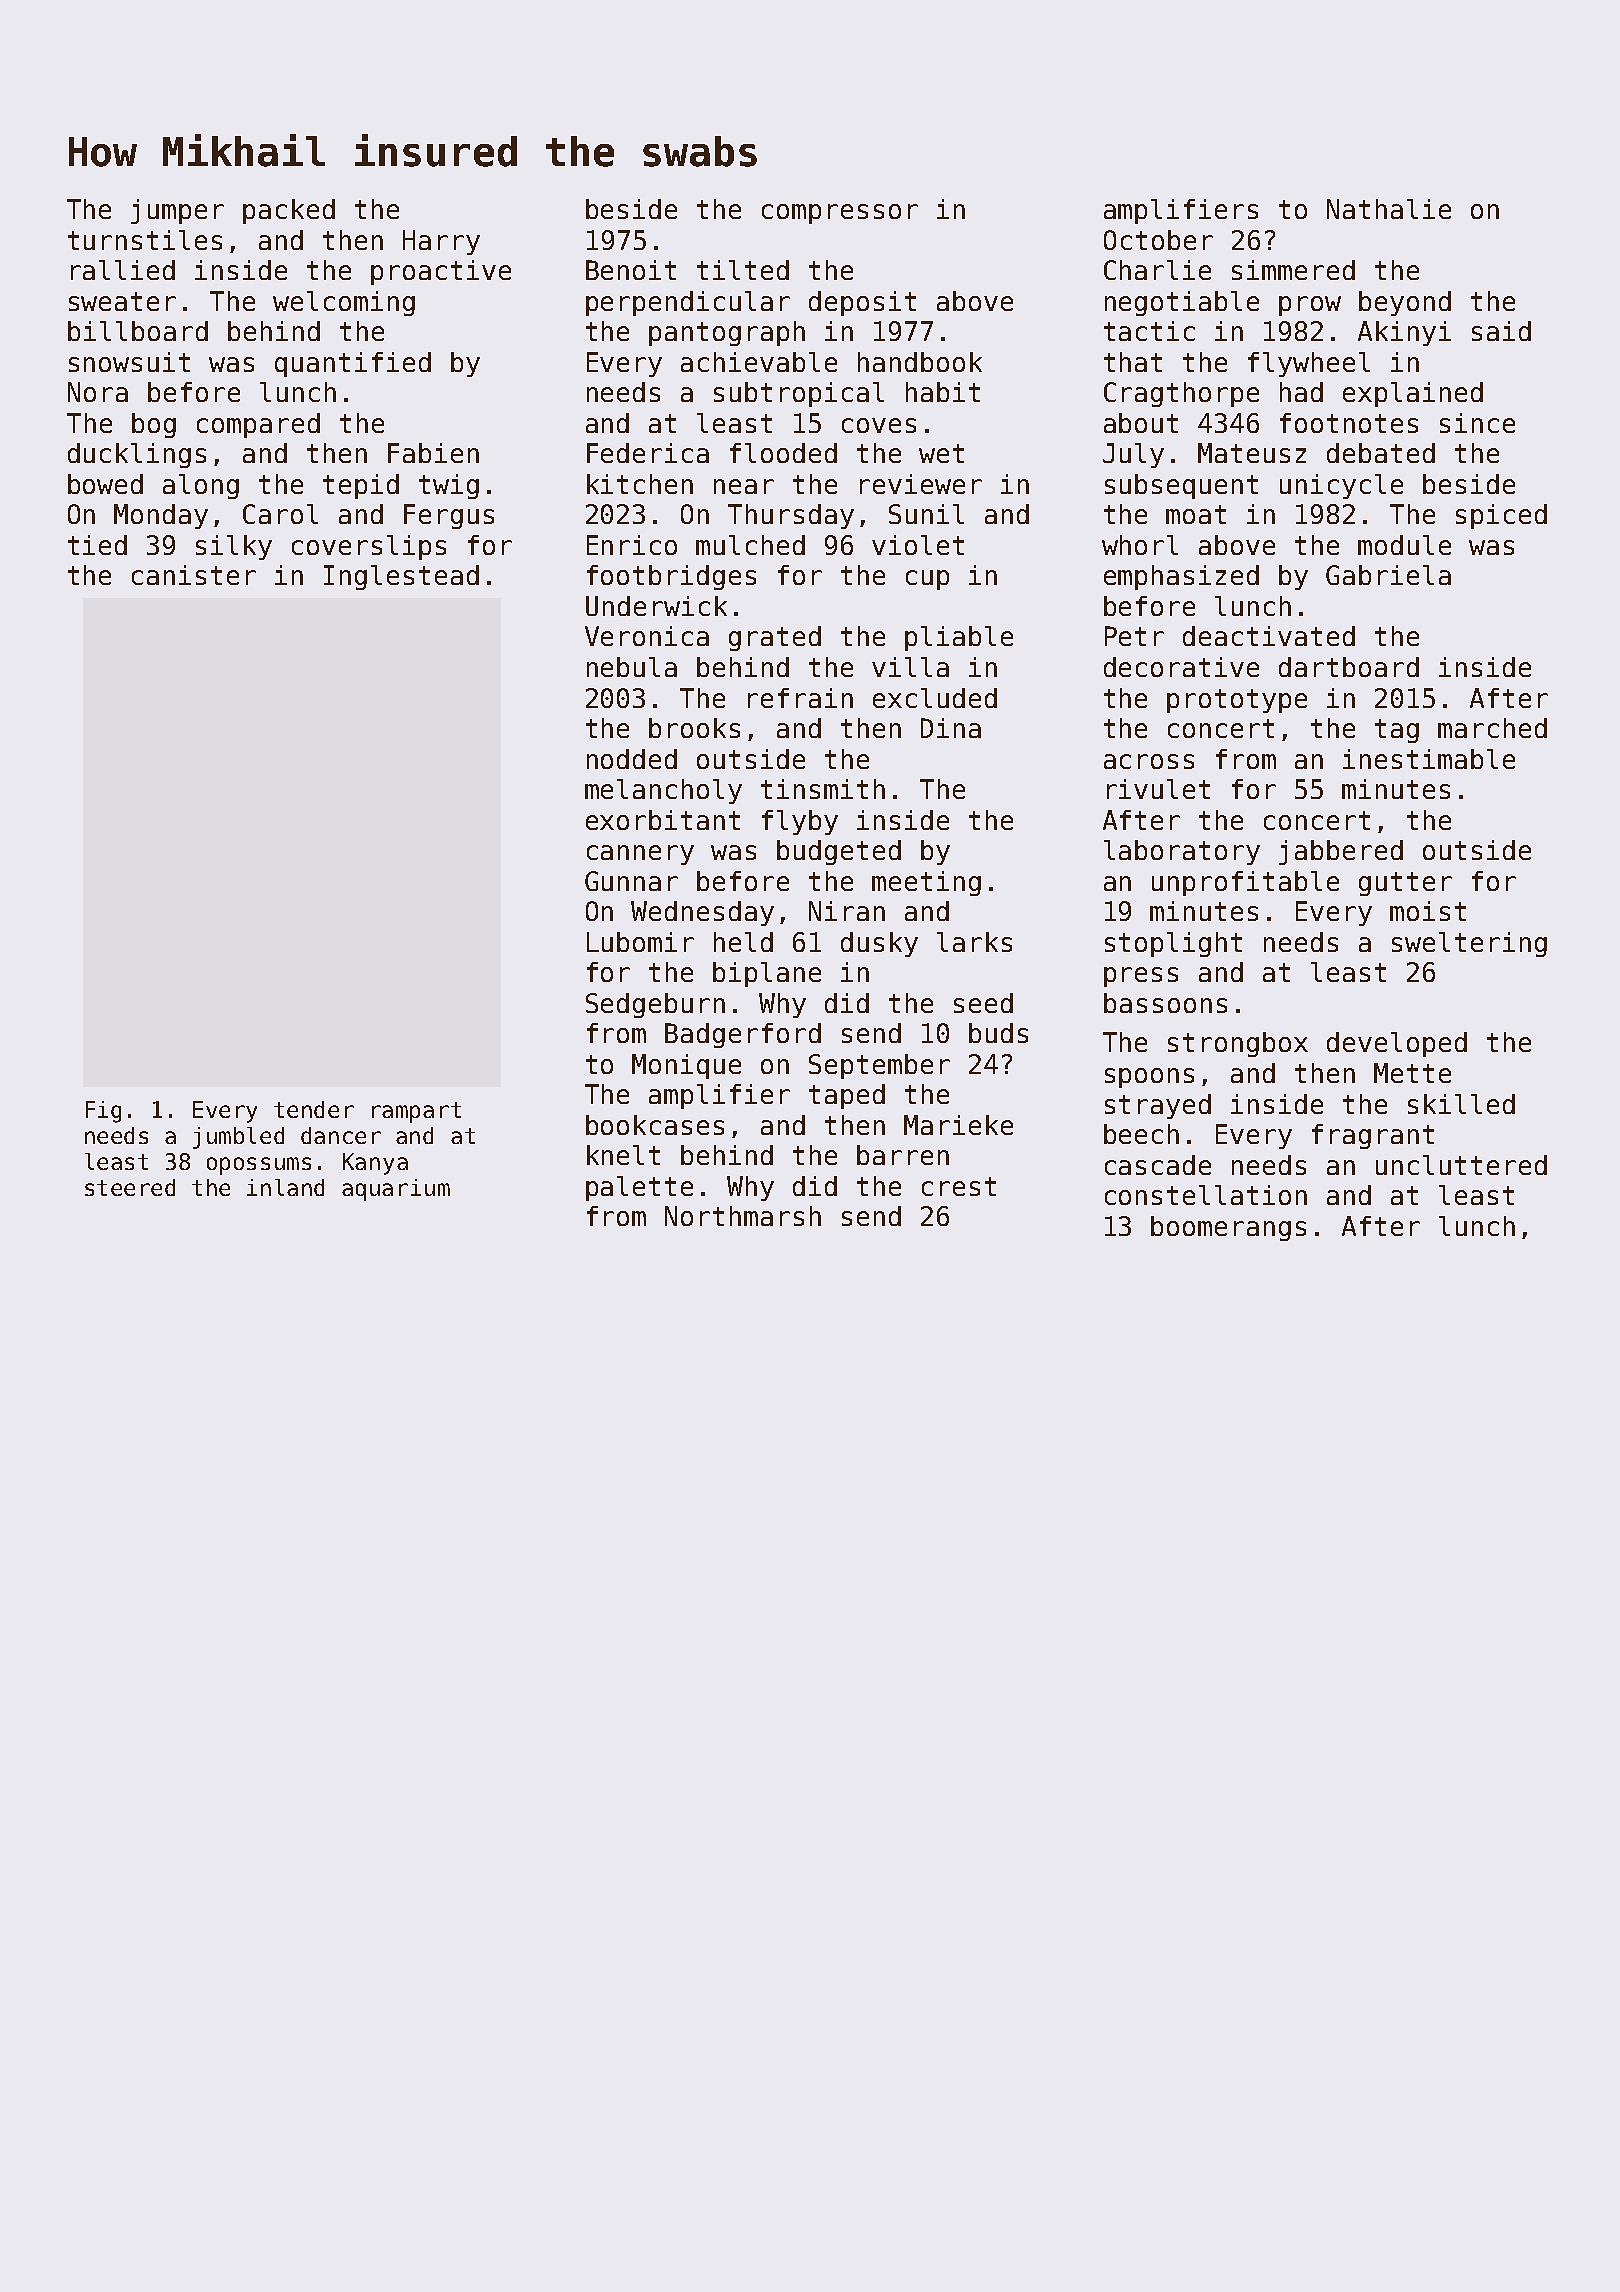 The height and width of the screenshot is (2292, 1620). I want to click on module, so click(1404, 545).
